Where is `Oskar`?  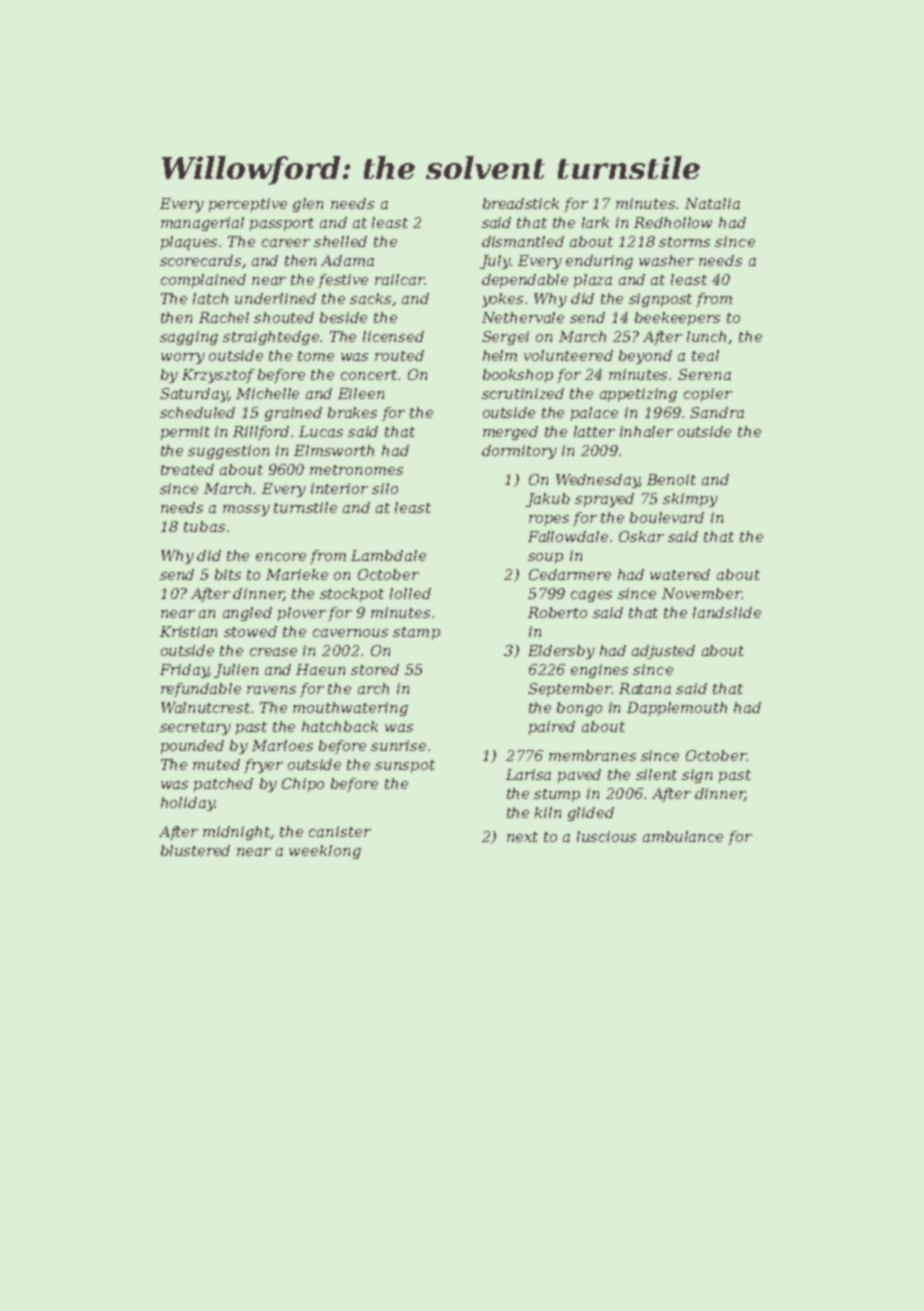 Oskar is located at coordinates (641, 536).
